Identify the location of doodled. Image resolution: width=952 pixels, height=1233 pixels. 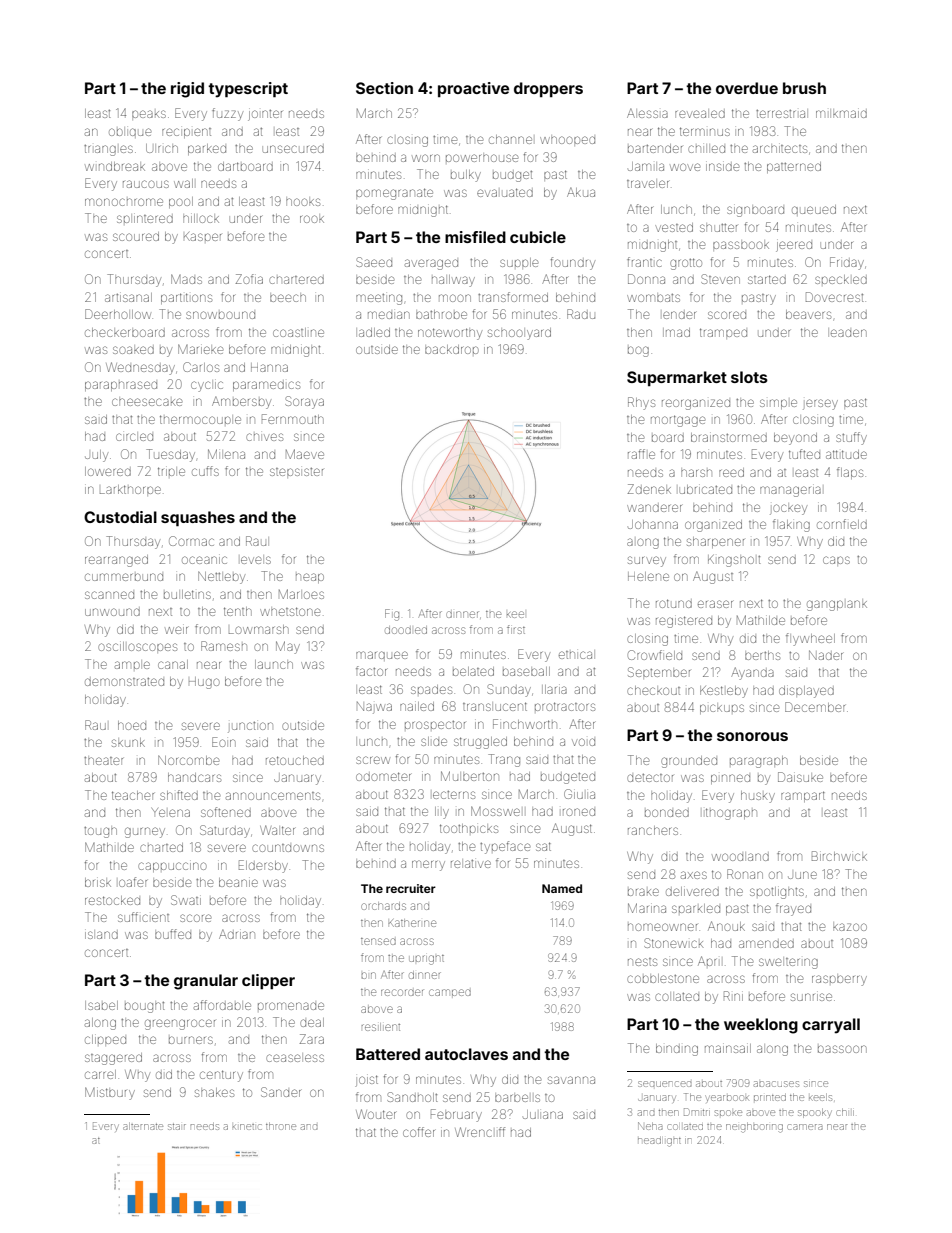
(406, 630).
